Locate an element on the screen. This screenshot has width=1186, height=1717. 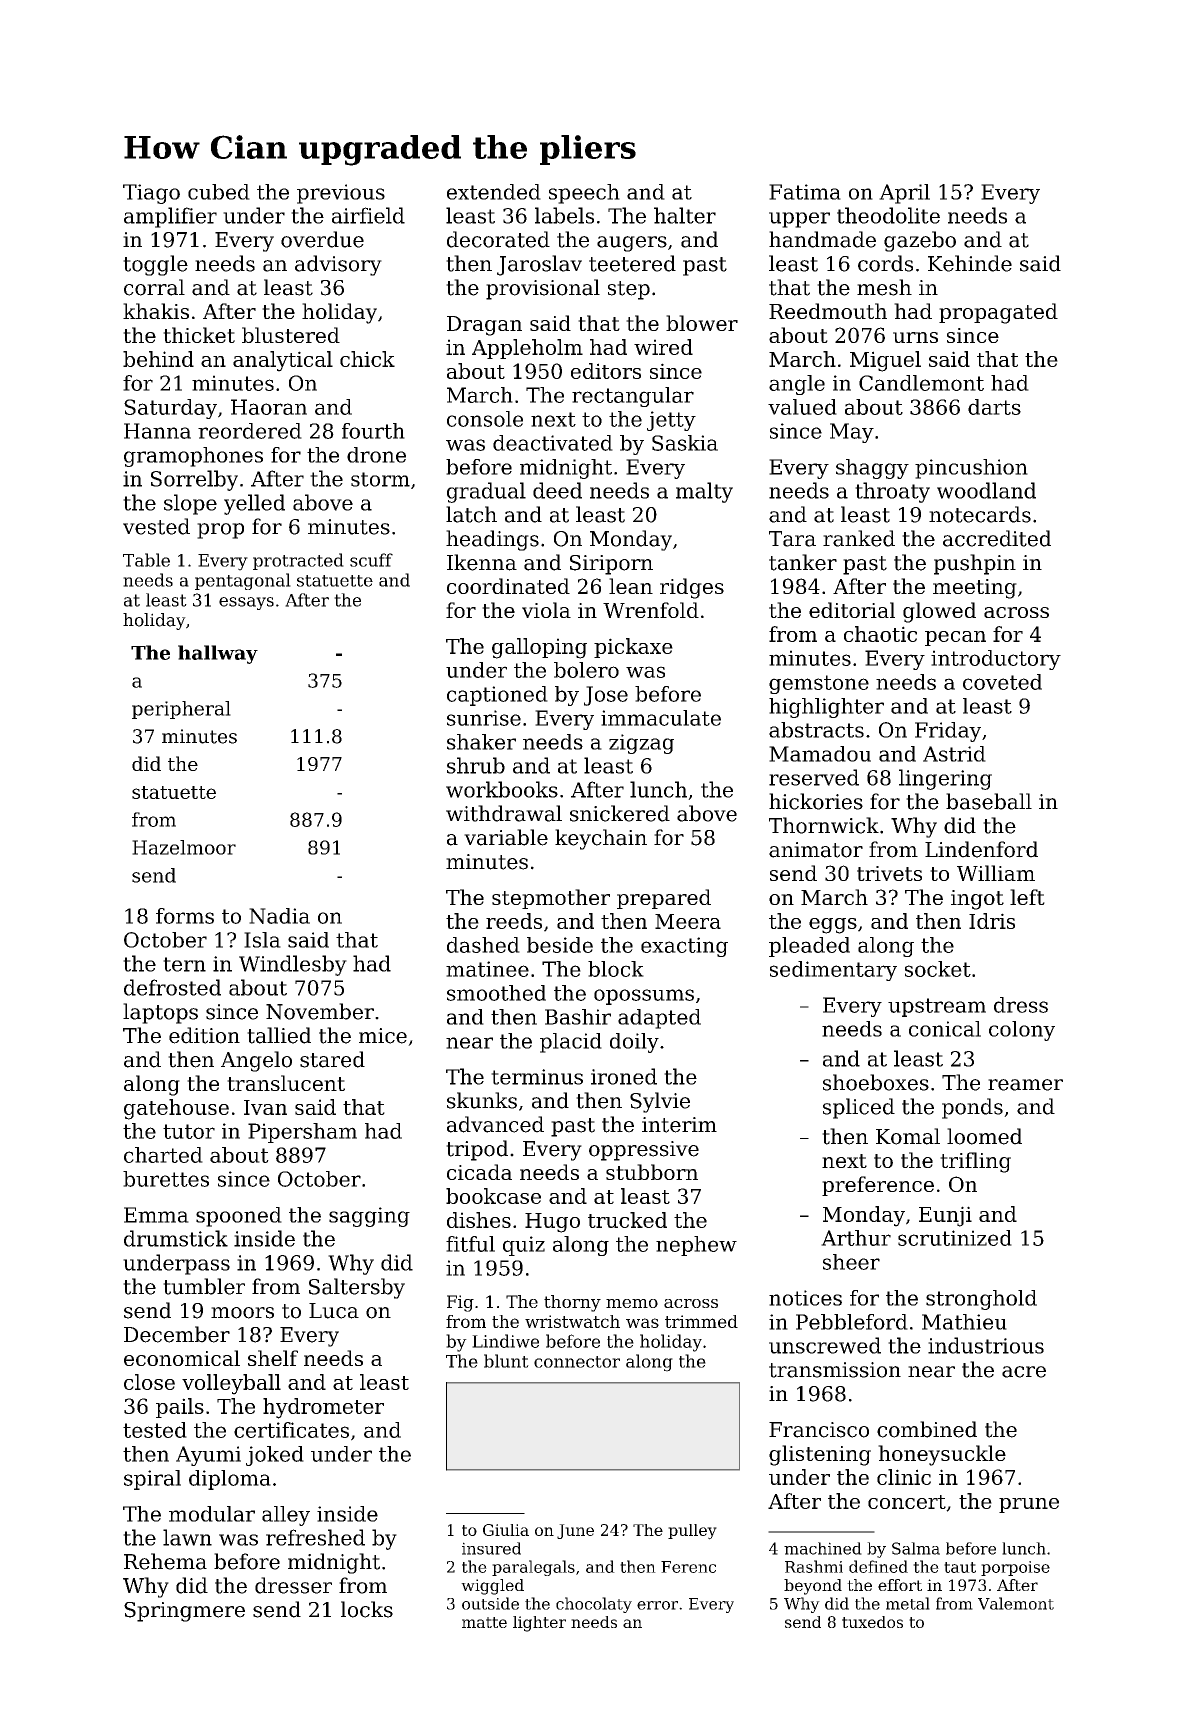
immaculate is located at coordinates (661, 718).
